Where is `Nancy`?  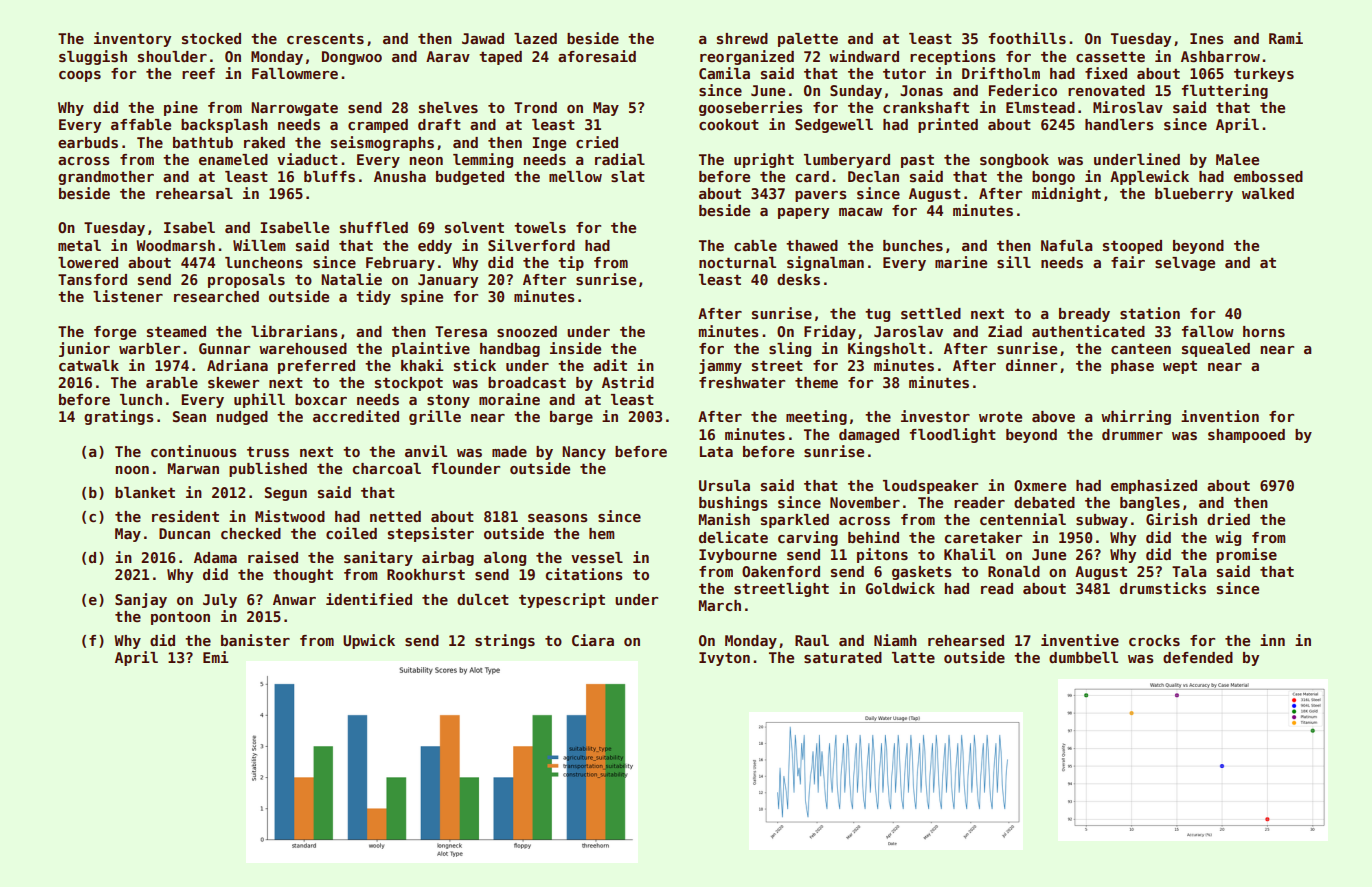 Nancy is located at coordinates (584, 453).
